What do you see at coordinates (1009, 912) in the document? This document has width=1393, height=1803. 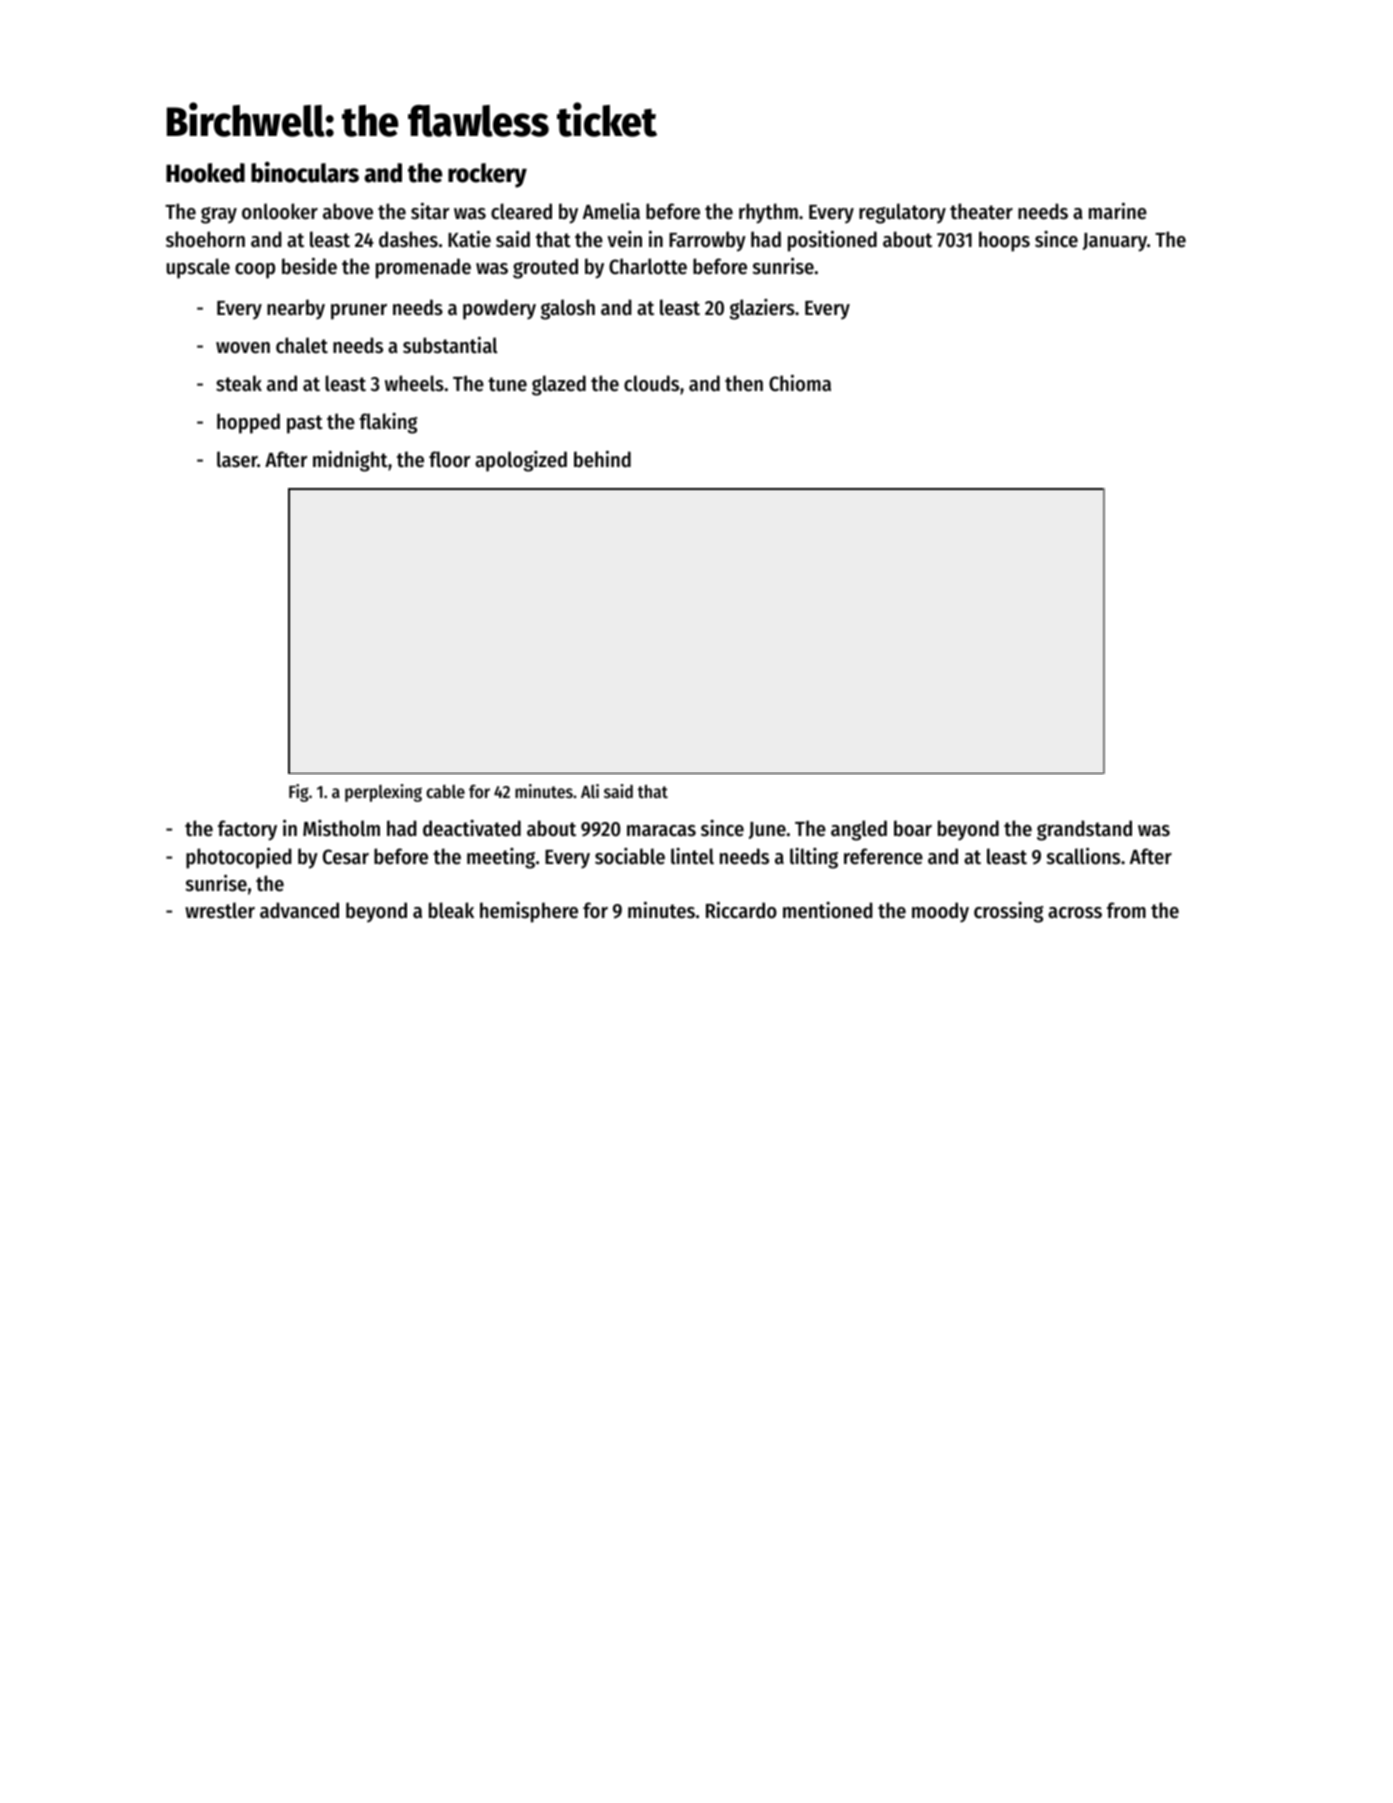 I see `crossing` at bounding box center [1009, 912].
